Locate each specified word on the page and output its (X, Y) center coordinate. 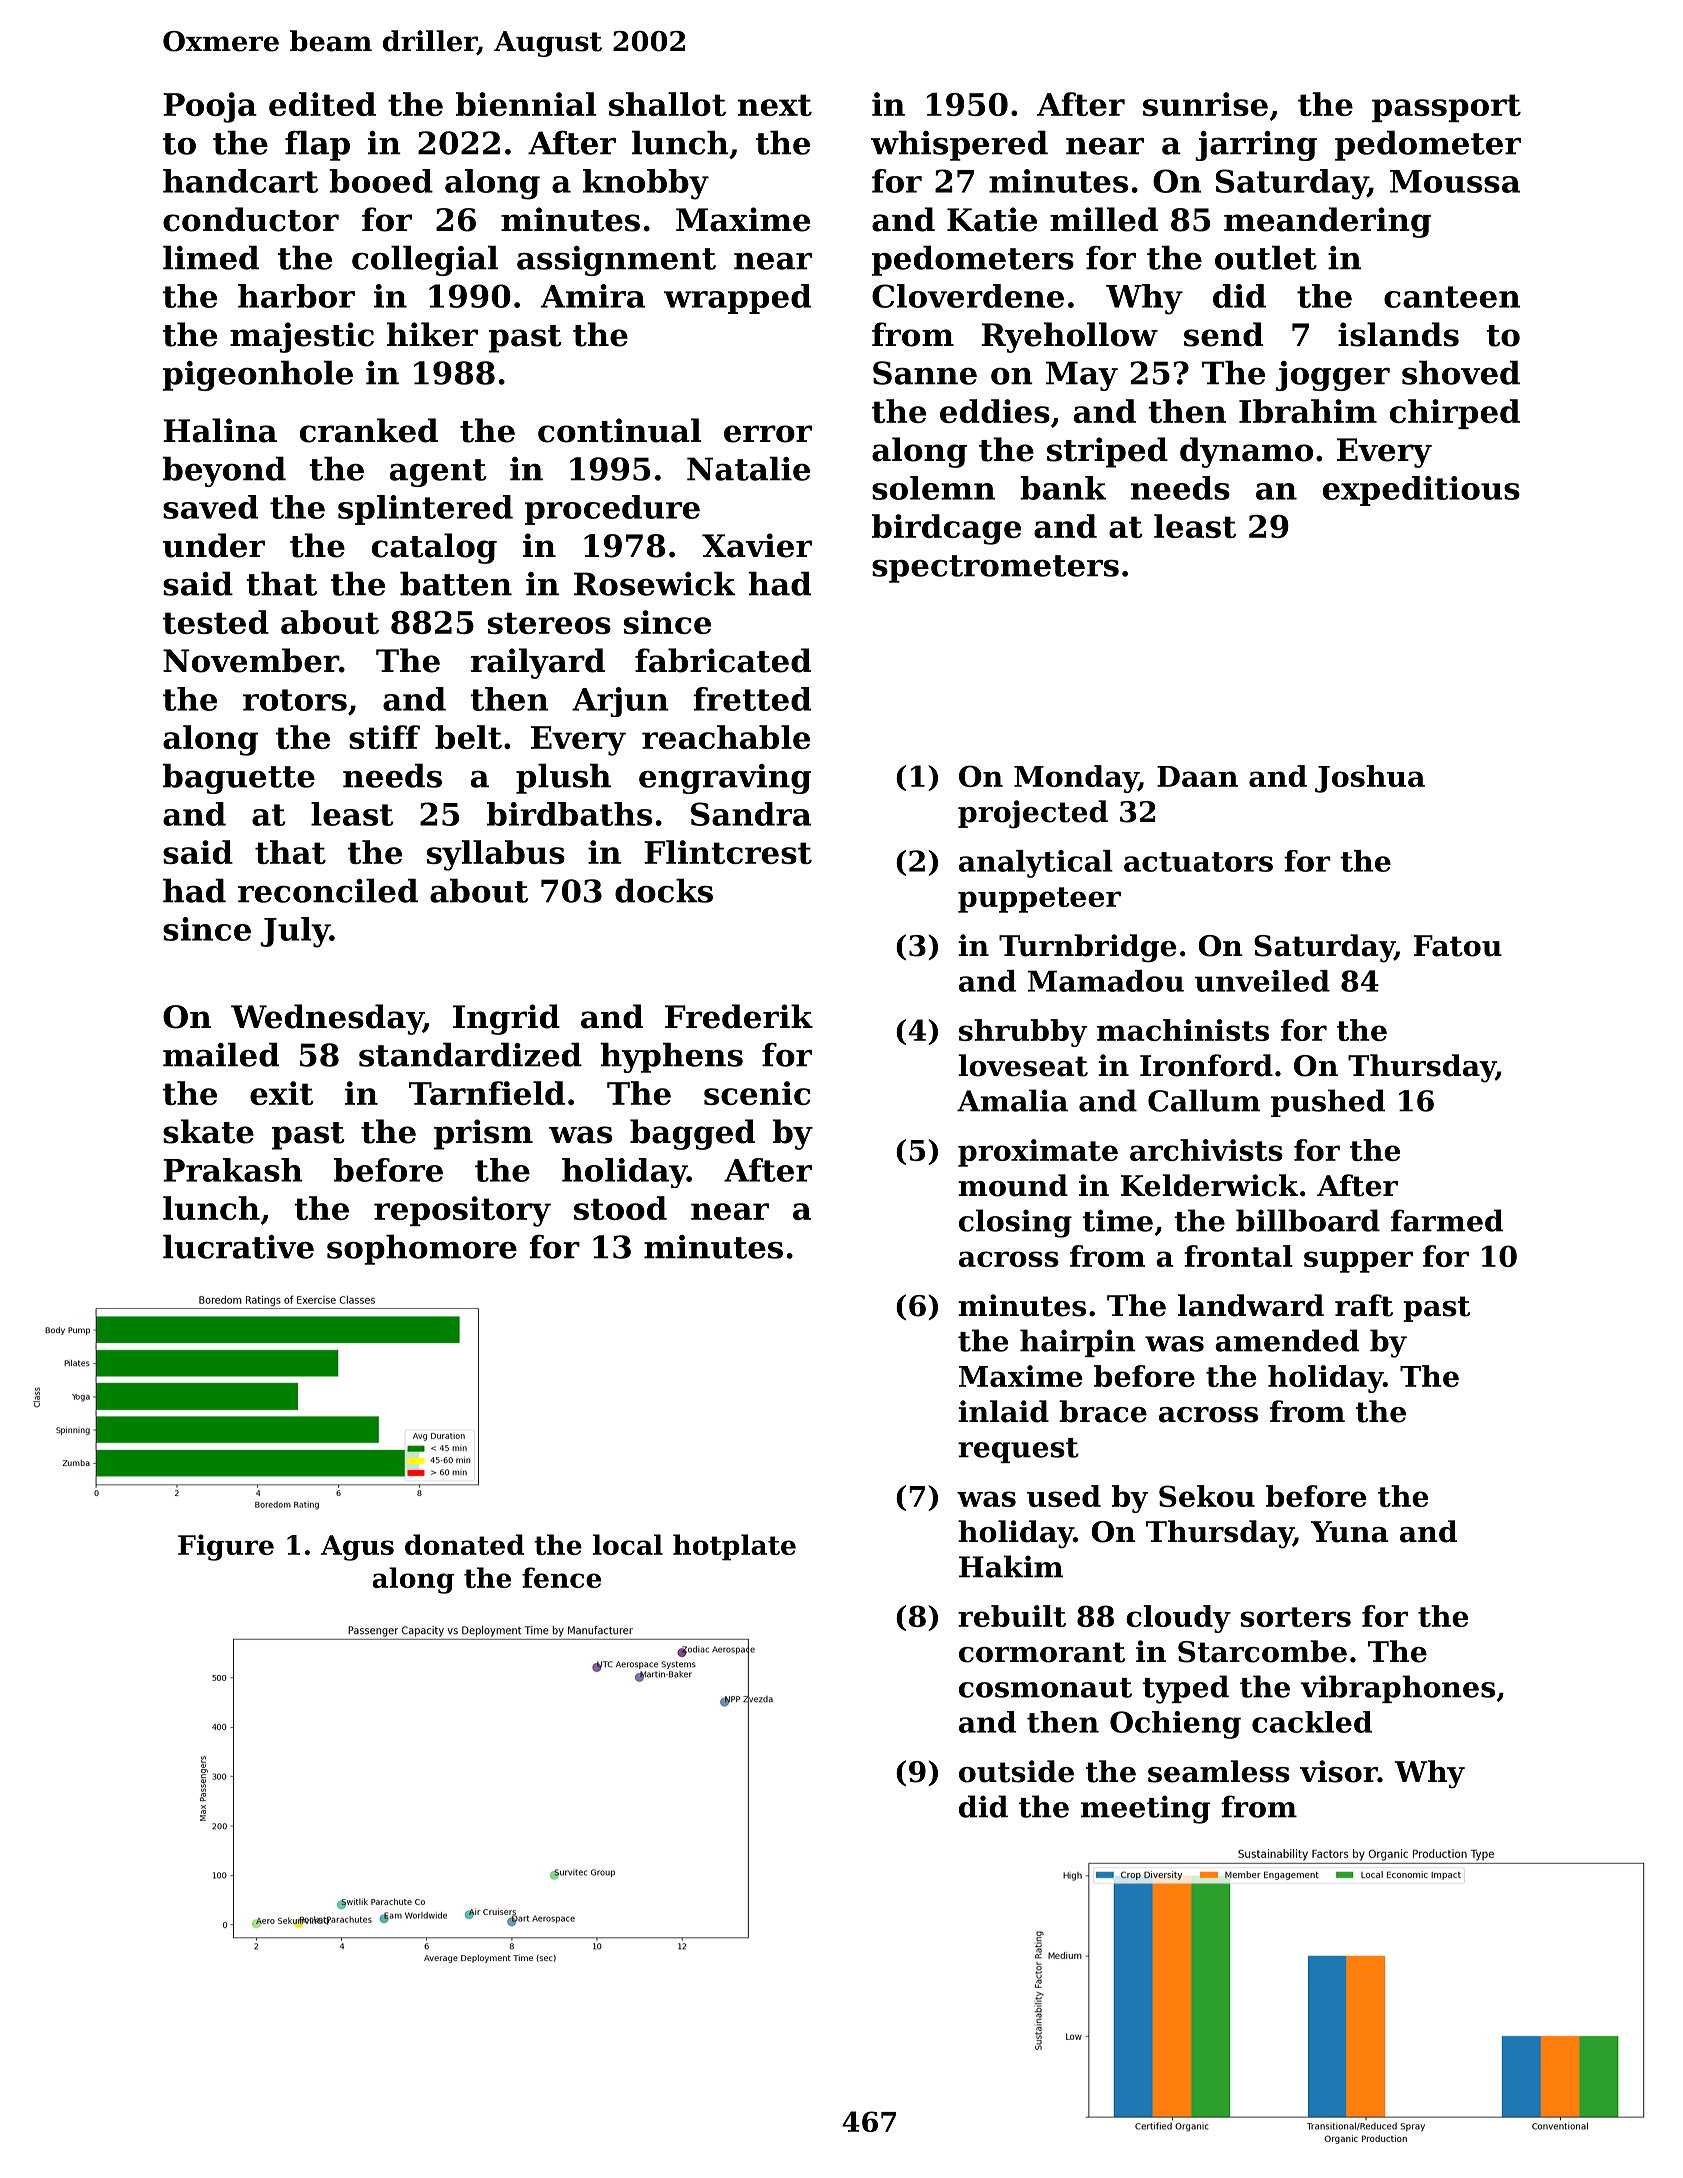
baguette (239, 778)
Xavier (757, 545)
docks (664, 890)
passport (1446, 108)
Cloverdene (968, 296)
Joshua (1370, 779)
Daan (1197, 776)
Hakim (1011, 1566)
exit (282, 1093)
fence (561, 1577)
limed (211, 257)
